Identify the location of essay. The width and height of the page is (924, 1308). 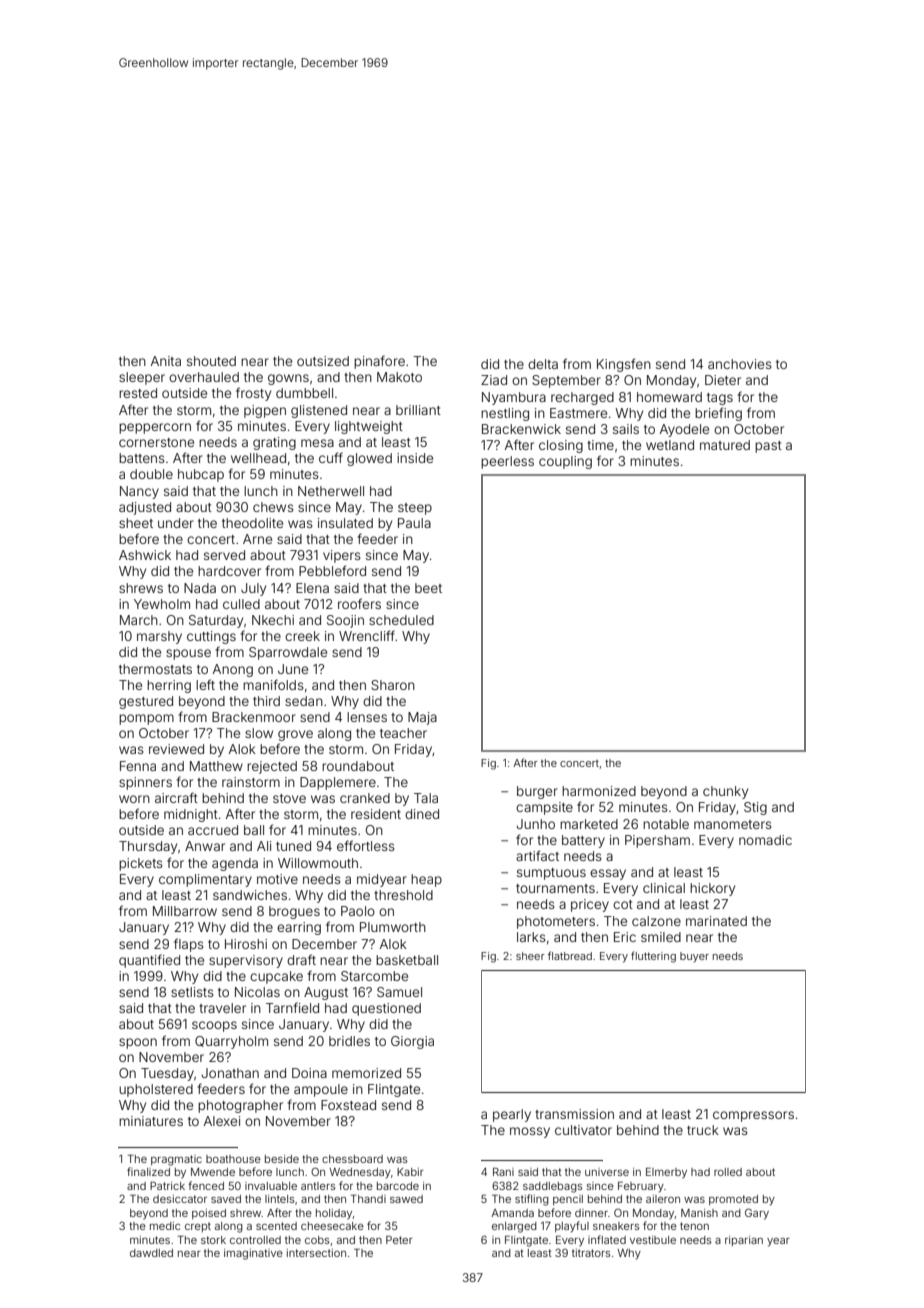
(608, 874).
